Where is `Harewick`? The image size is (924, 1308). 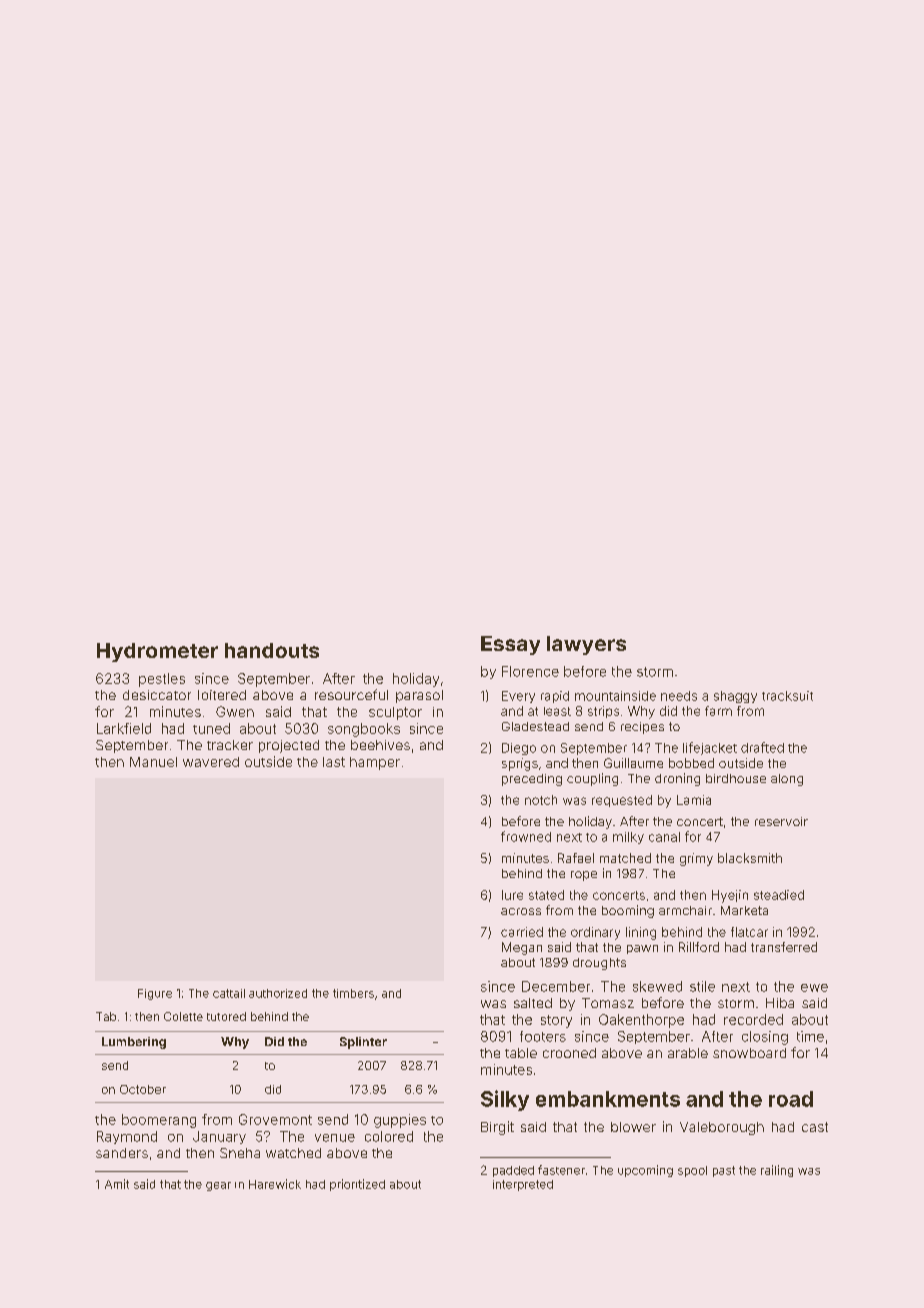
Harewick is located at coordinates (275, 1184).
